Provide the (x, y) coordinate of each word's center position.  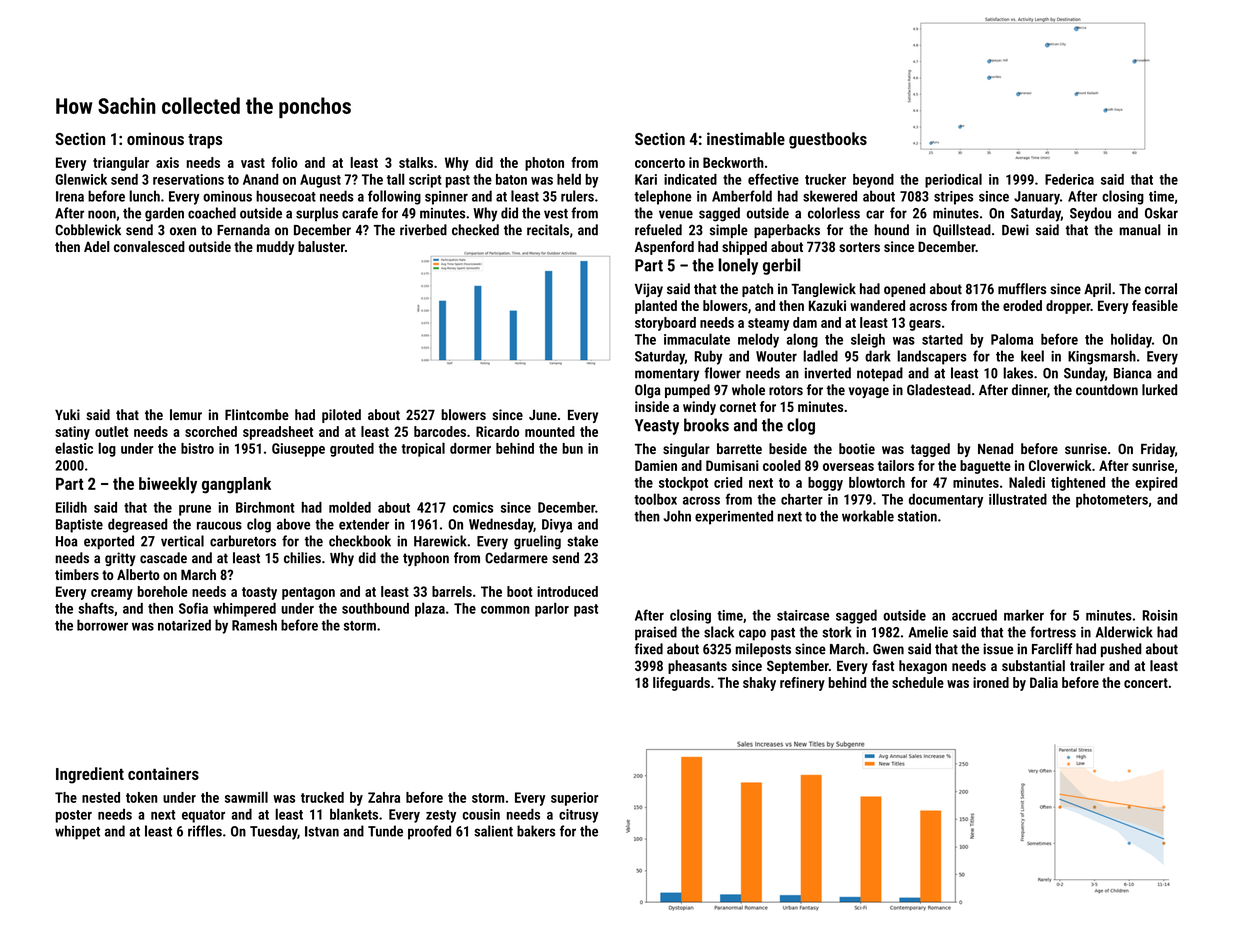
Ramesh (254, 625)
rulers (577, 196)
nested (101, 797)
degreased (137, 525)
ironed (991, 682)
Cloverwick (1060, 465)
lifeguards (681, 684)
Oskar (1161, 213)
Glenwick (81, 179)
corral (1161, 288)
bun (572, 448)
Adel (96, 246)
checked (475, 230)
